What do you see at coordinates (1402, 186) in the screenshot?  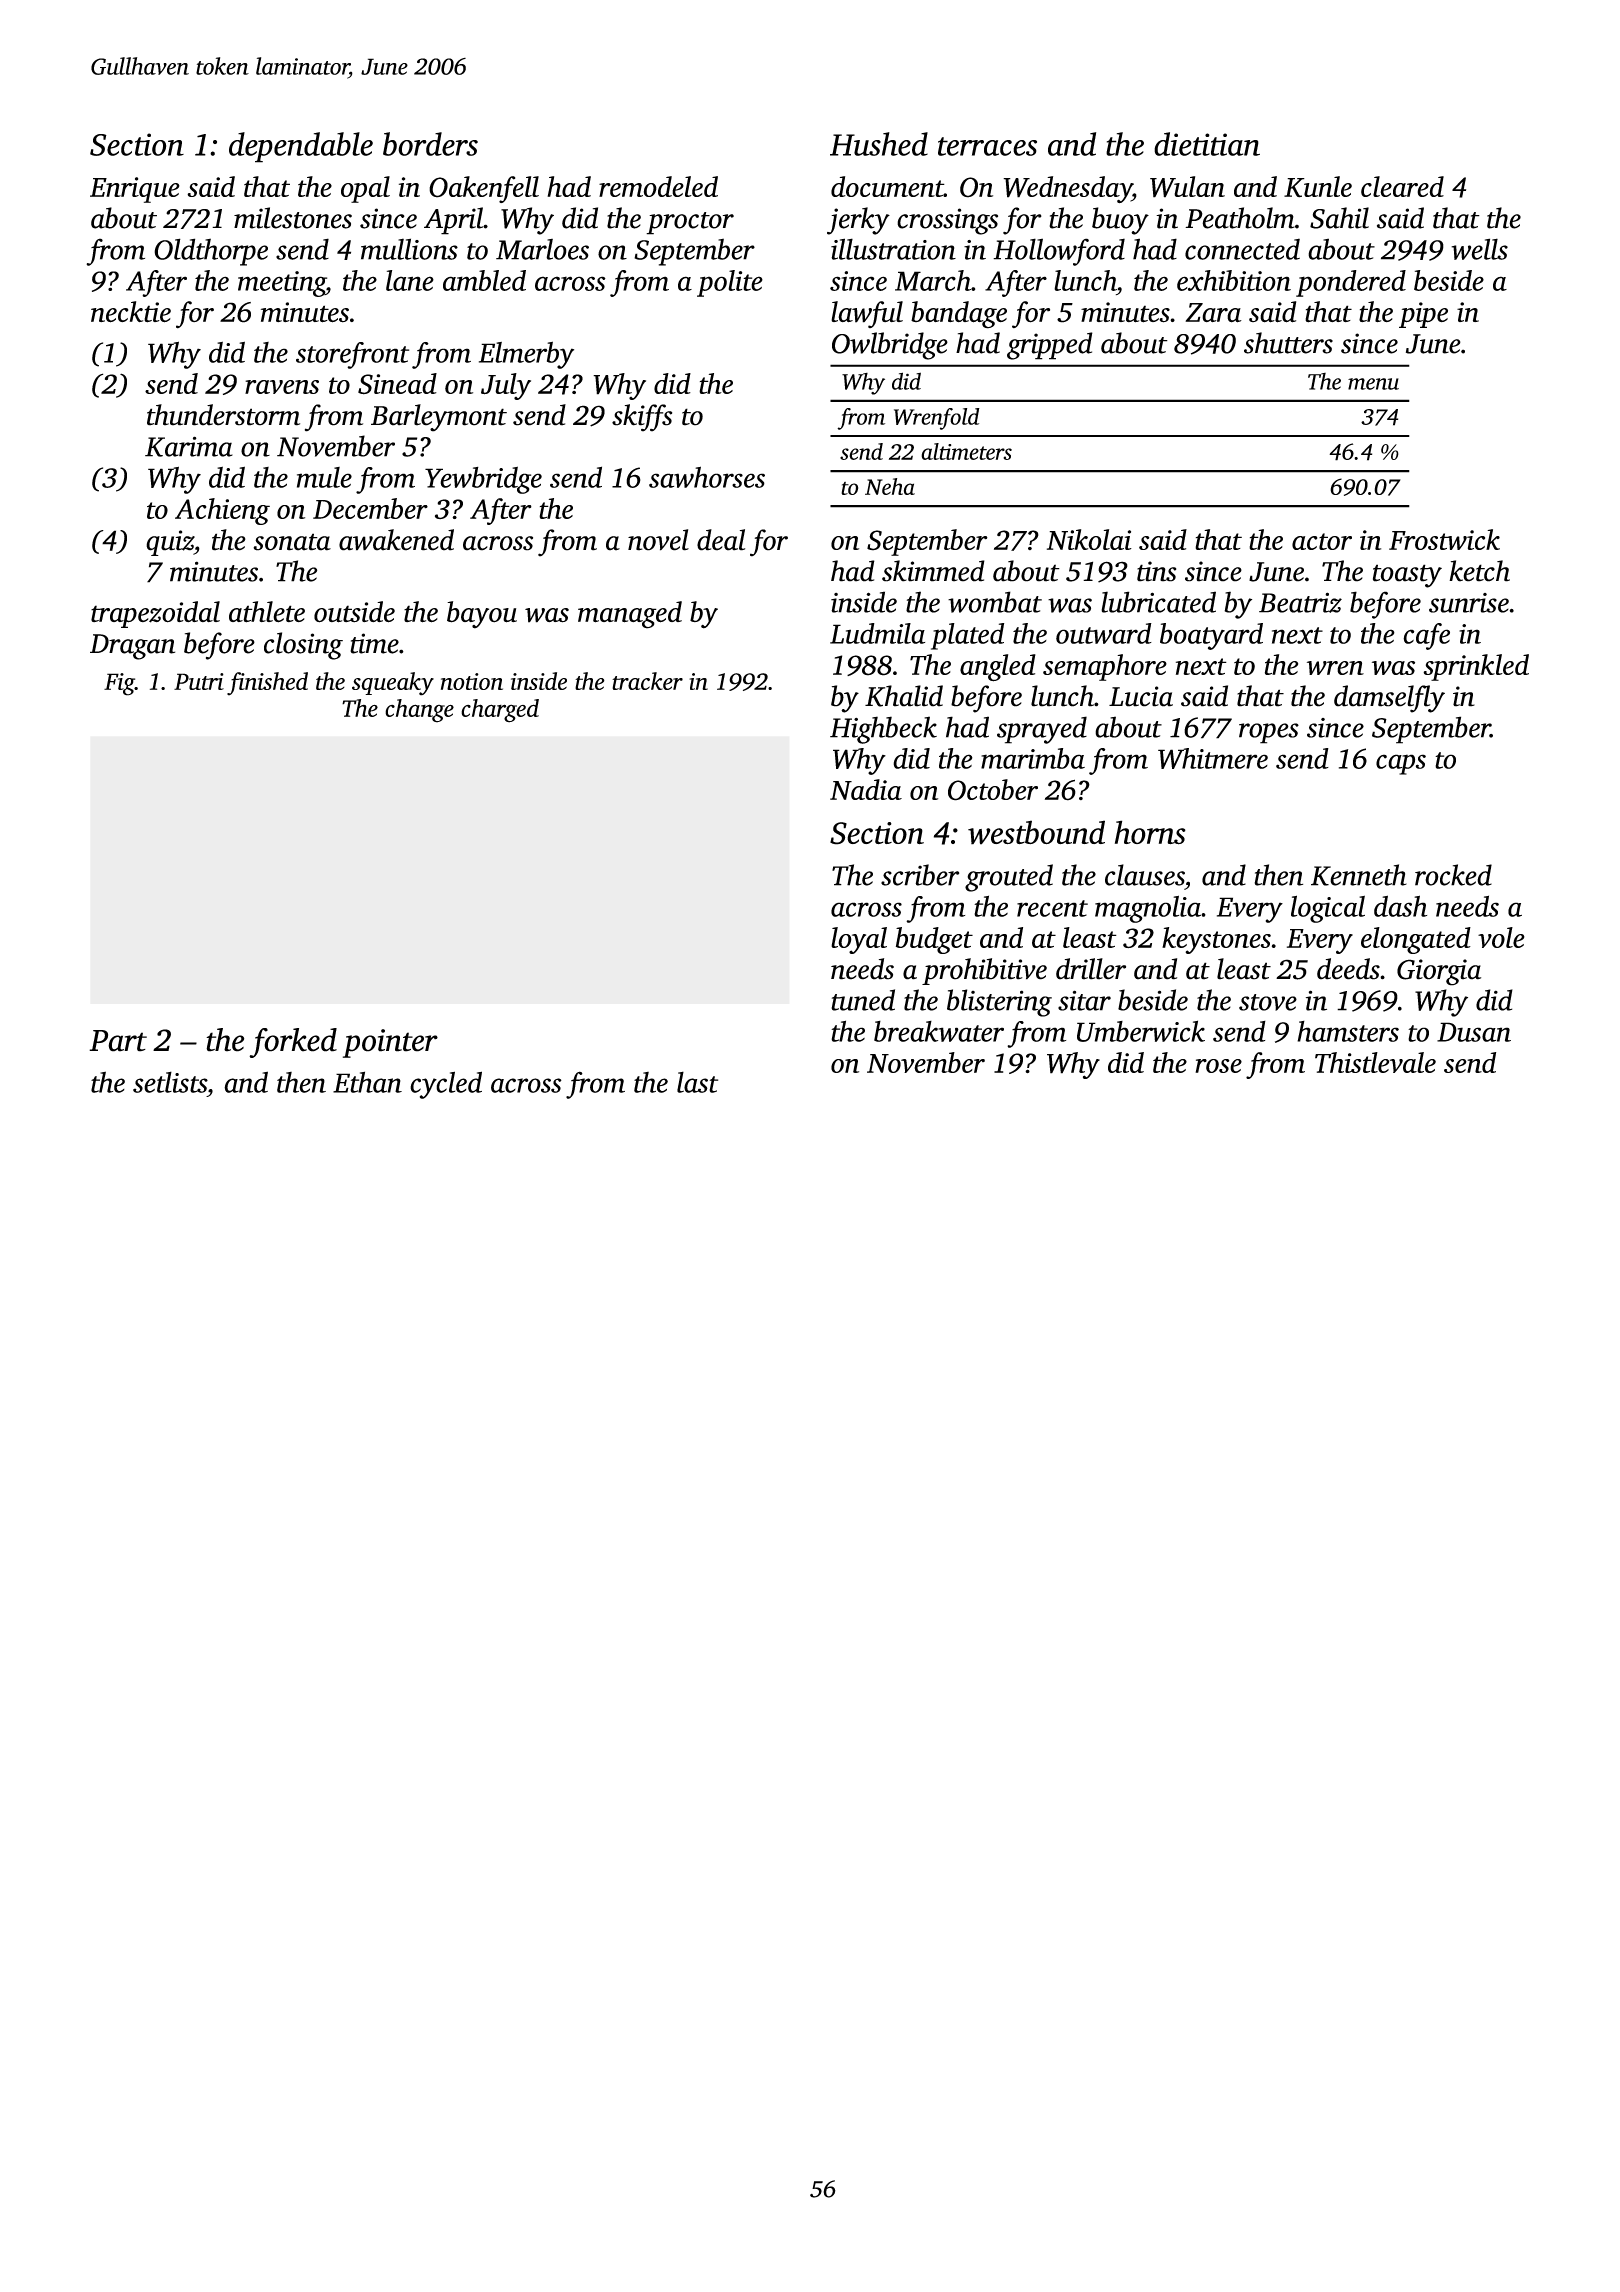 I see `cleared` at bounding box center [1402, 186].
